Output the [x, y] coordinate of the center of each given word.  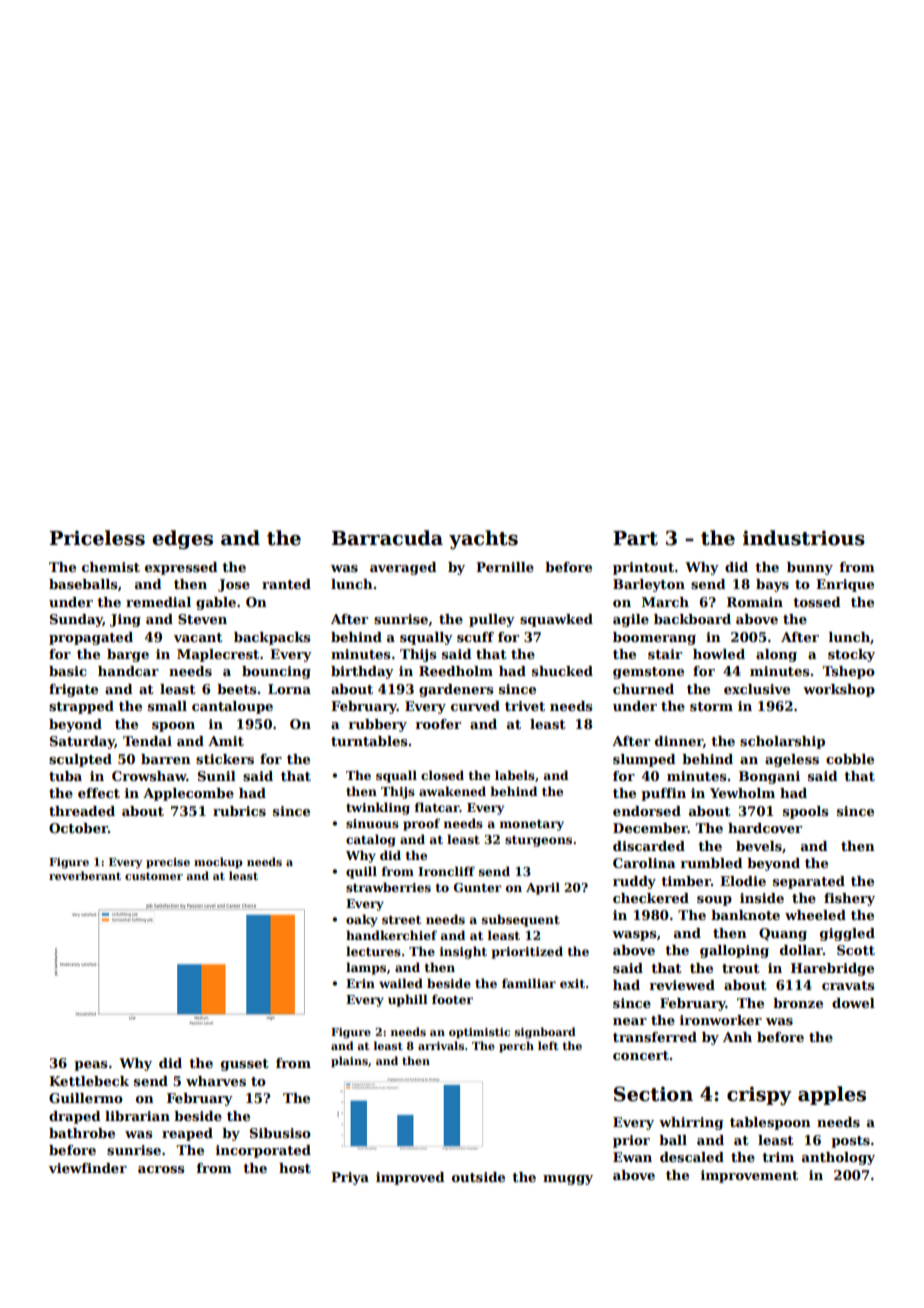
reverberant [85, 875]
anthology [838, 1158]
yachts [483, 539]
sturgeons [538, 841]
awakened [452, 791]
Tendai [147, 741]
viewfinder [87, 1168]
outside [478, 1177]
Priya [350, 1178]
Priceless [97, 538]
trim [778, 1157]
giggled [847, 934]
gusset [245, 1065]
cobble [850, 759]
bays [772, 585]
